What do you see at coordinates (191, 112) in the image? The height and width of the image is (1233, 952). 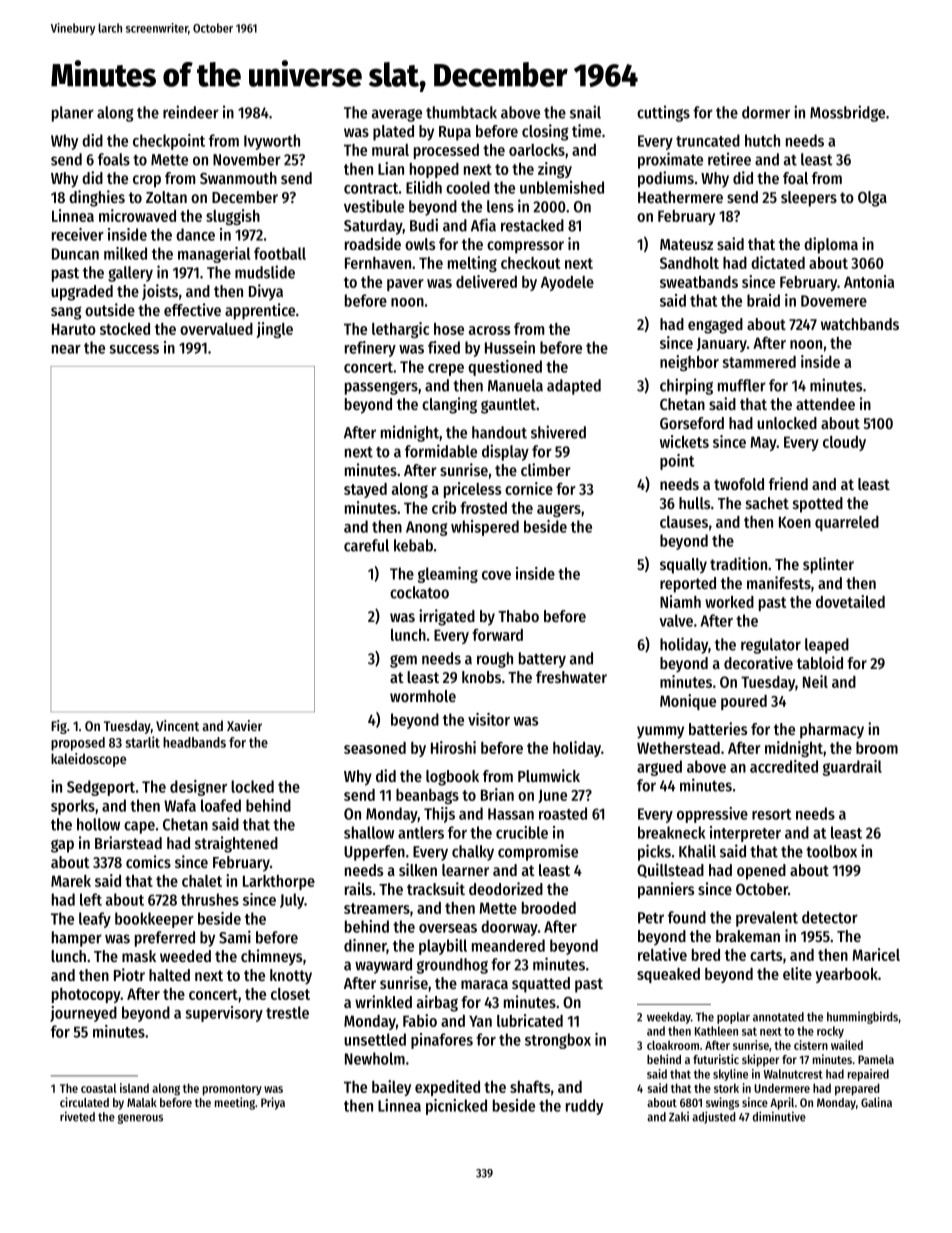 I see `reindeer` at bounding box center [191, 112].
